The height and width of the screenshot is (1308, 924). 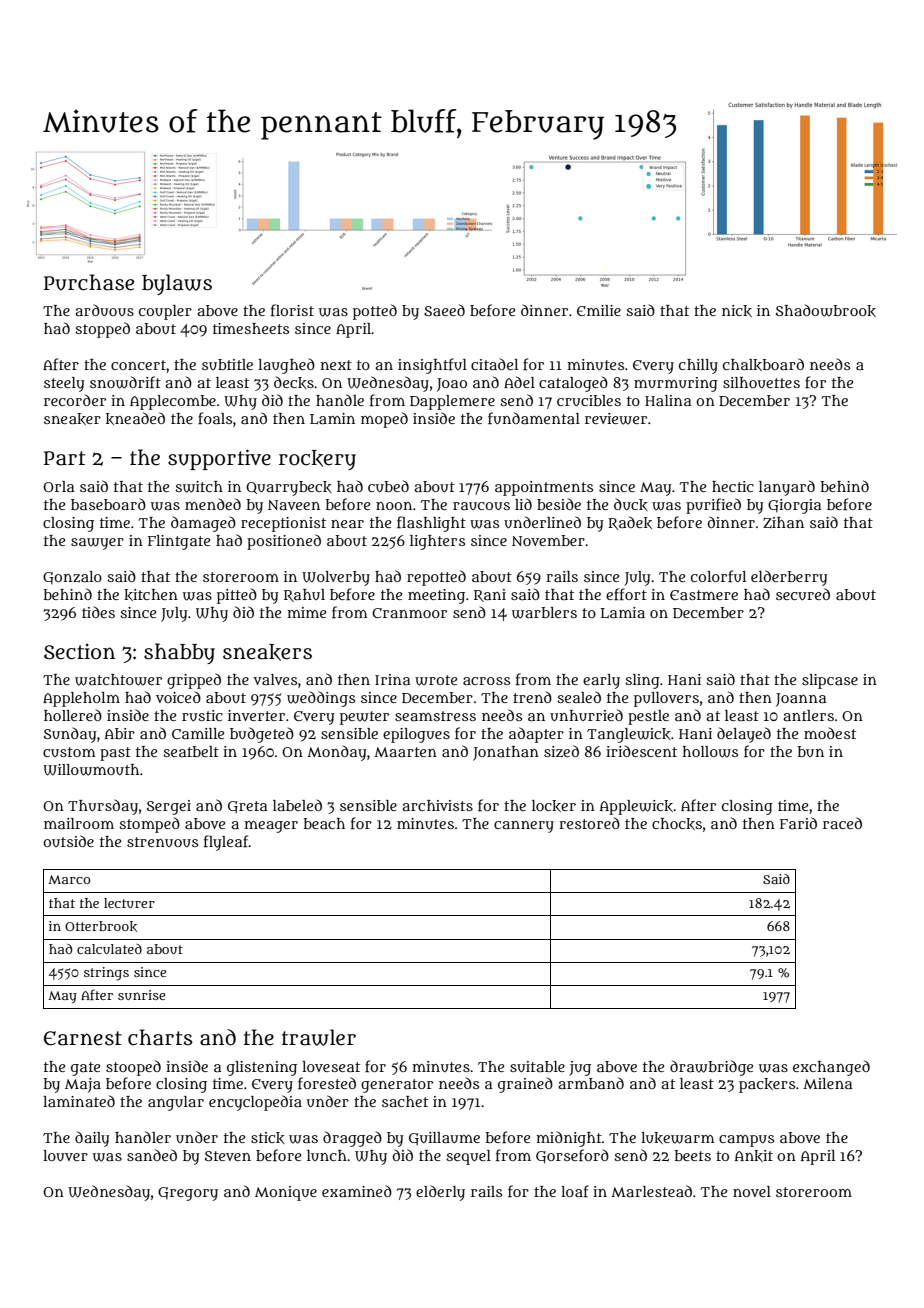 What do you see at coordinates (525, 1085) in the screenshot?
I see `grained` at bounding box center [525, 1085].
